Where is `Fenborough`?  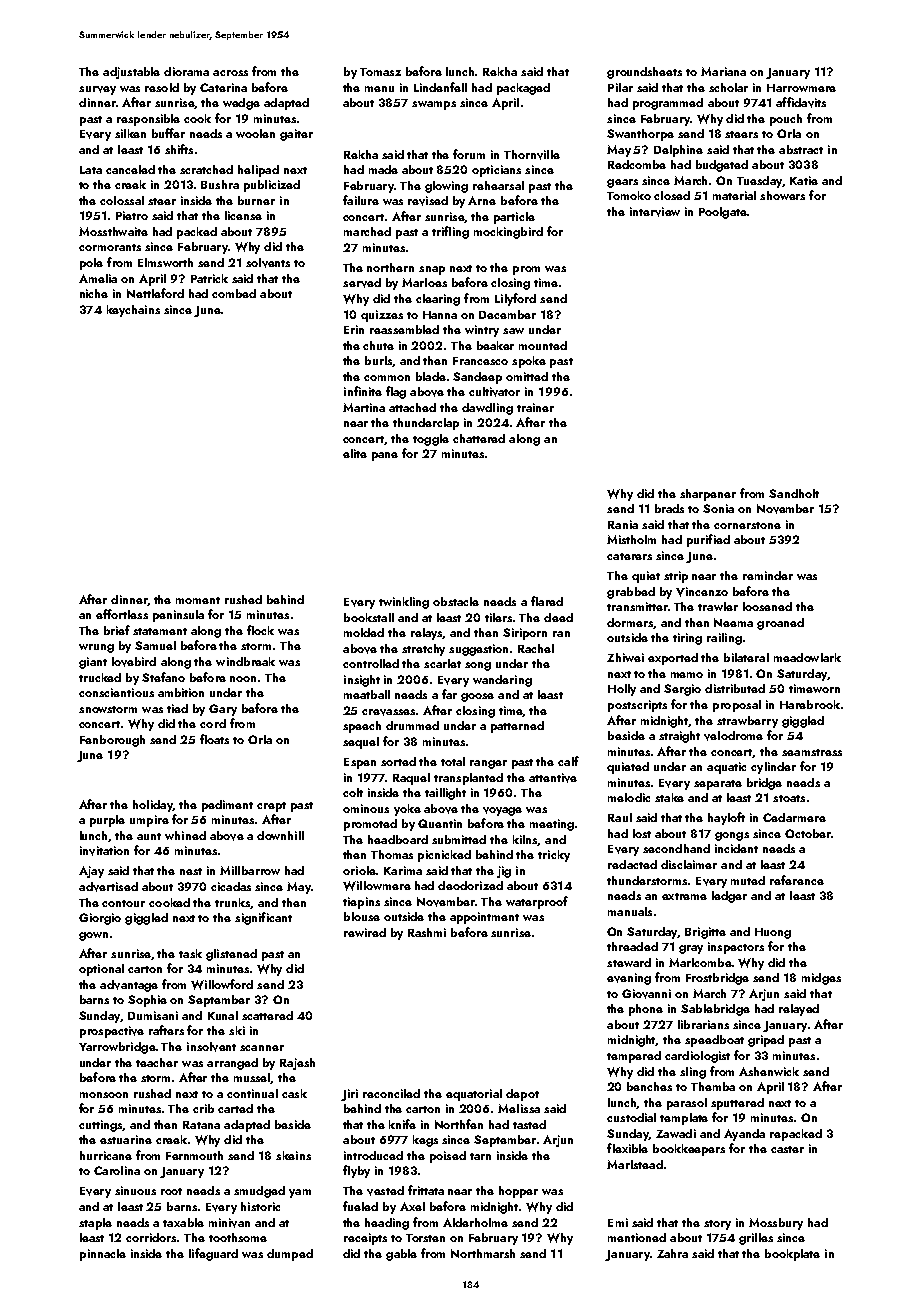
Fenborough is located at coordinates (112, 741).
